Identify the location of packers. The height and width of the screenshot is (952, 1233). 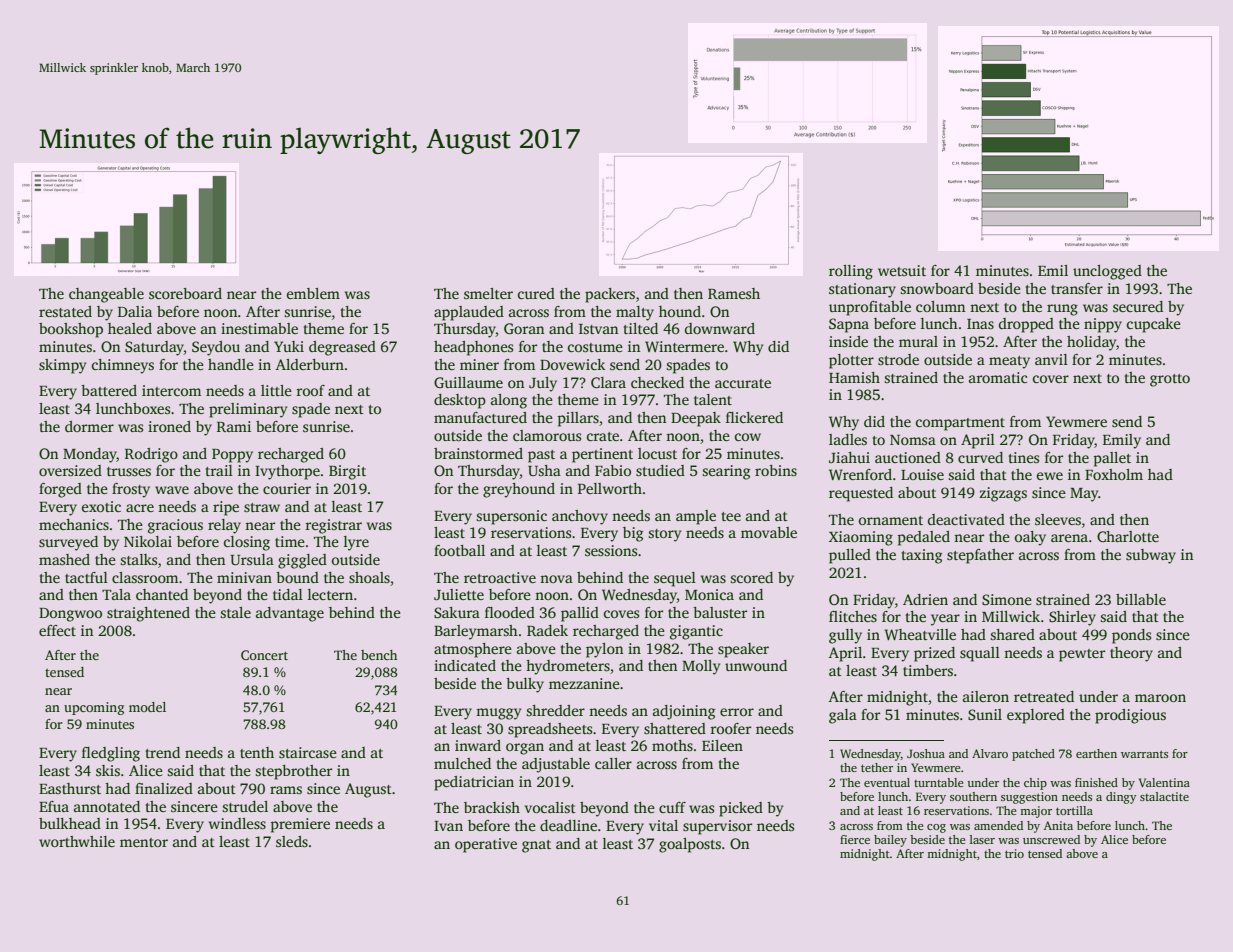
(610, 295).
